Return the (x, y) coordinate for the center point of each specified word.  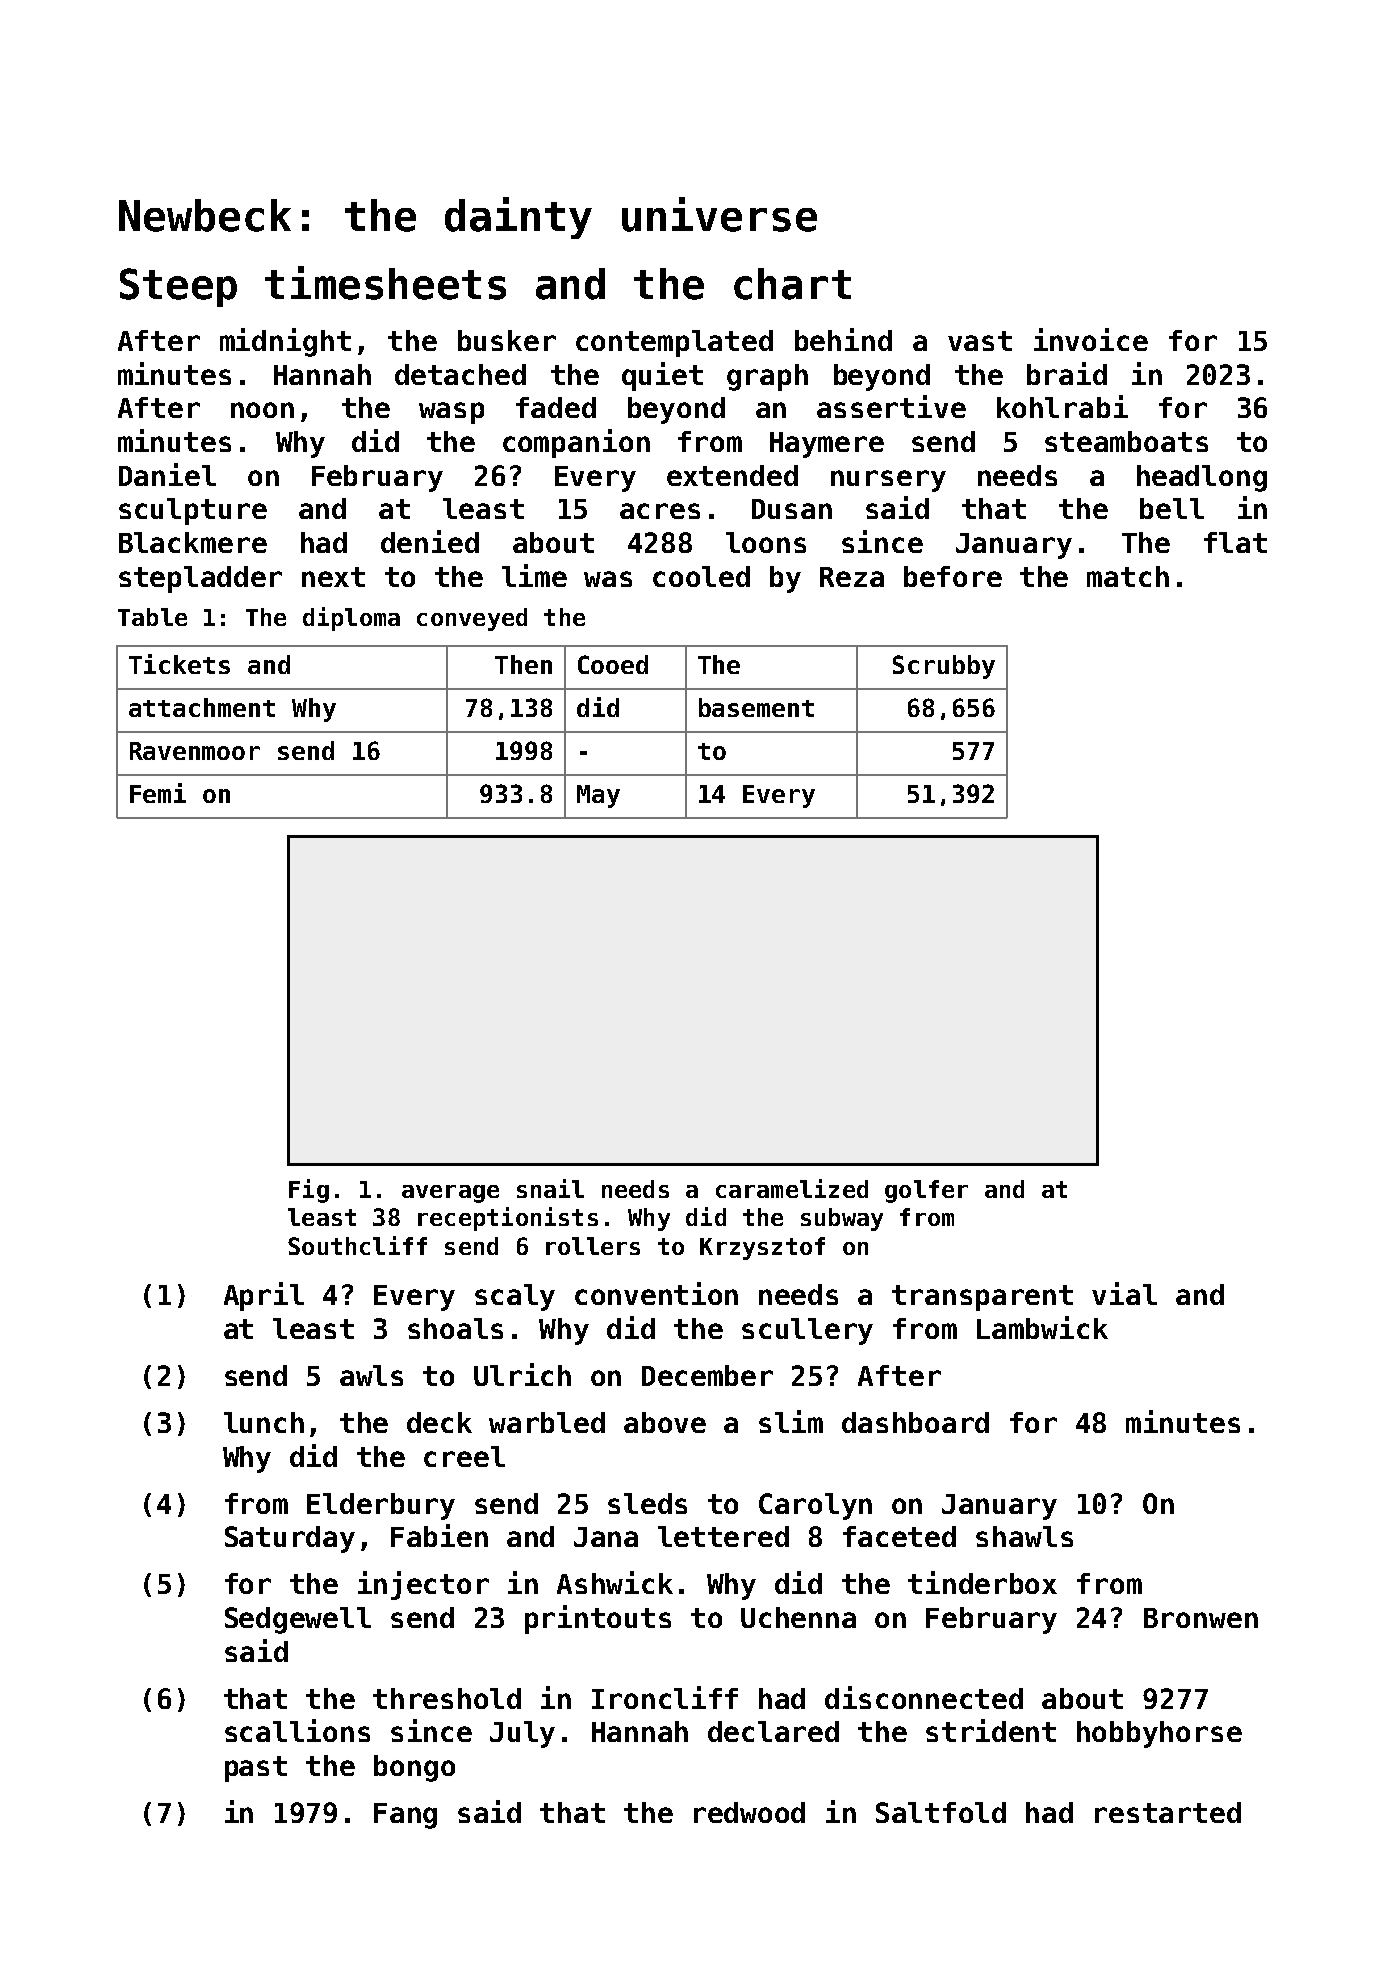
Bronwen (1201, 1618)
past (256, 1769)
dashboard (915, 1422)
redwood (749, 1812)
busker (507, 340)
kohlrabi (1062, 406)
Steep (178, 287)
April (264, 1296)
